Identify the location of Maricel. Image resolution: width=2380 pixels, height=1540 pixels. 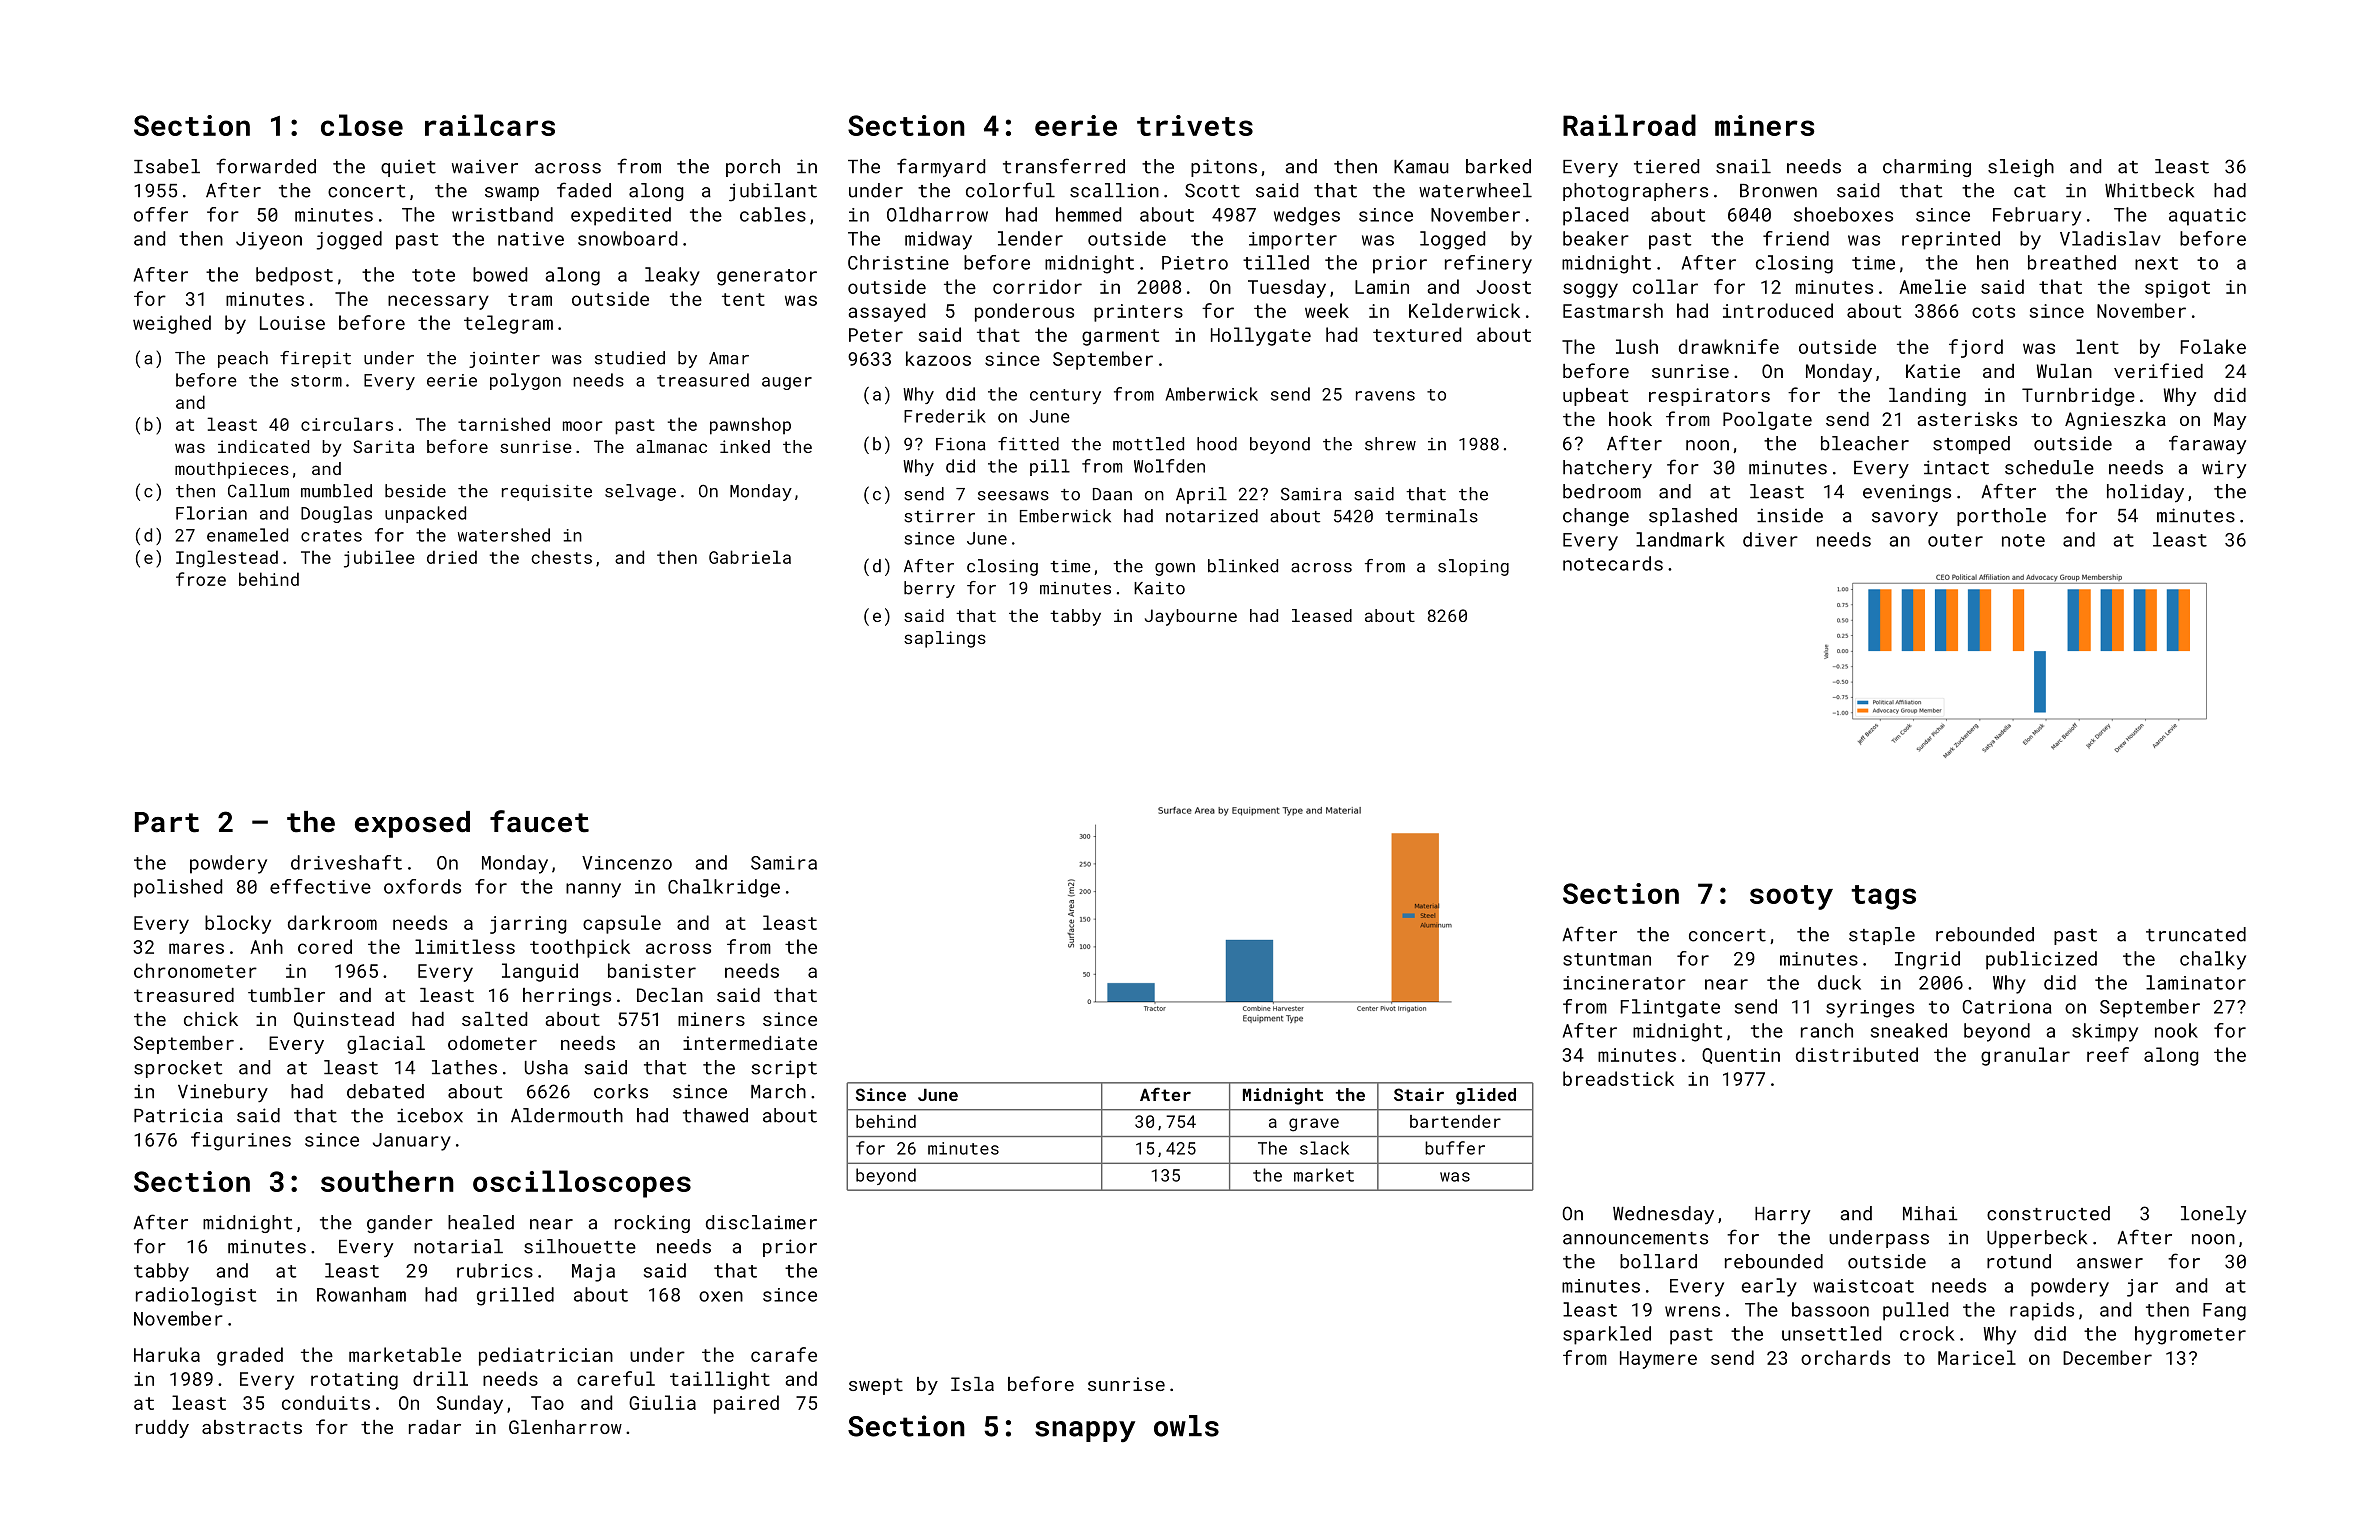
(1977, 1357).
